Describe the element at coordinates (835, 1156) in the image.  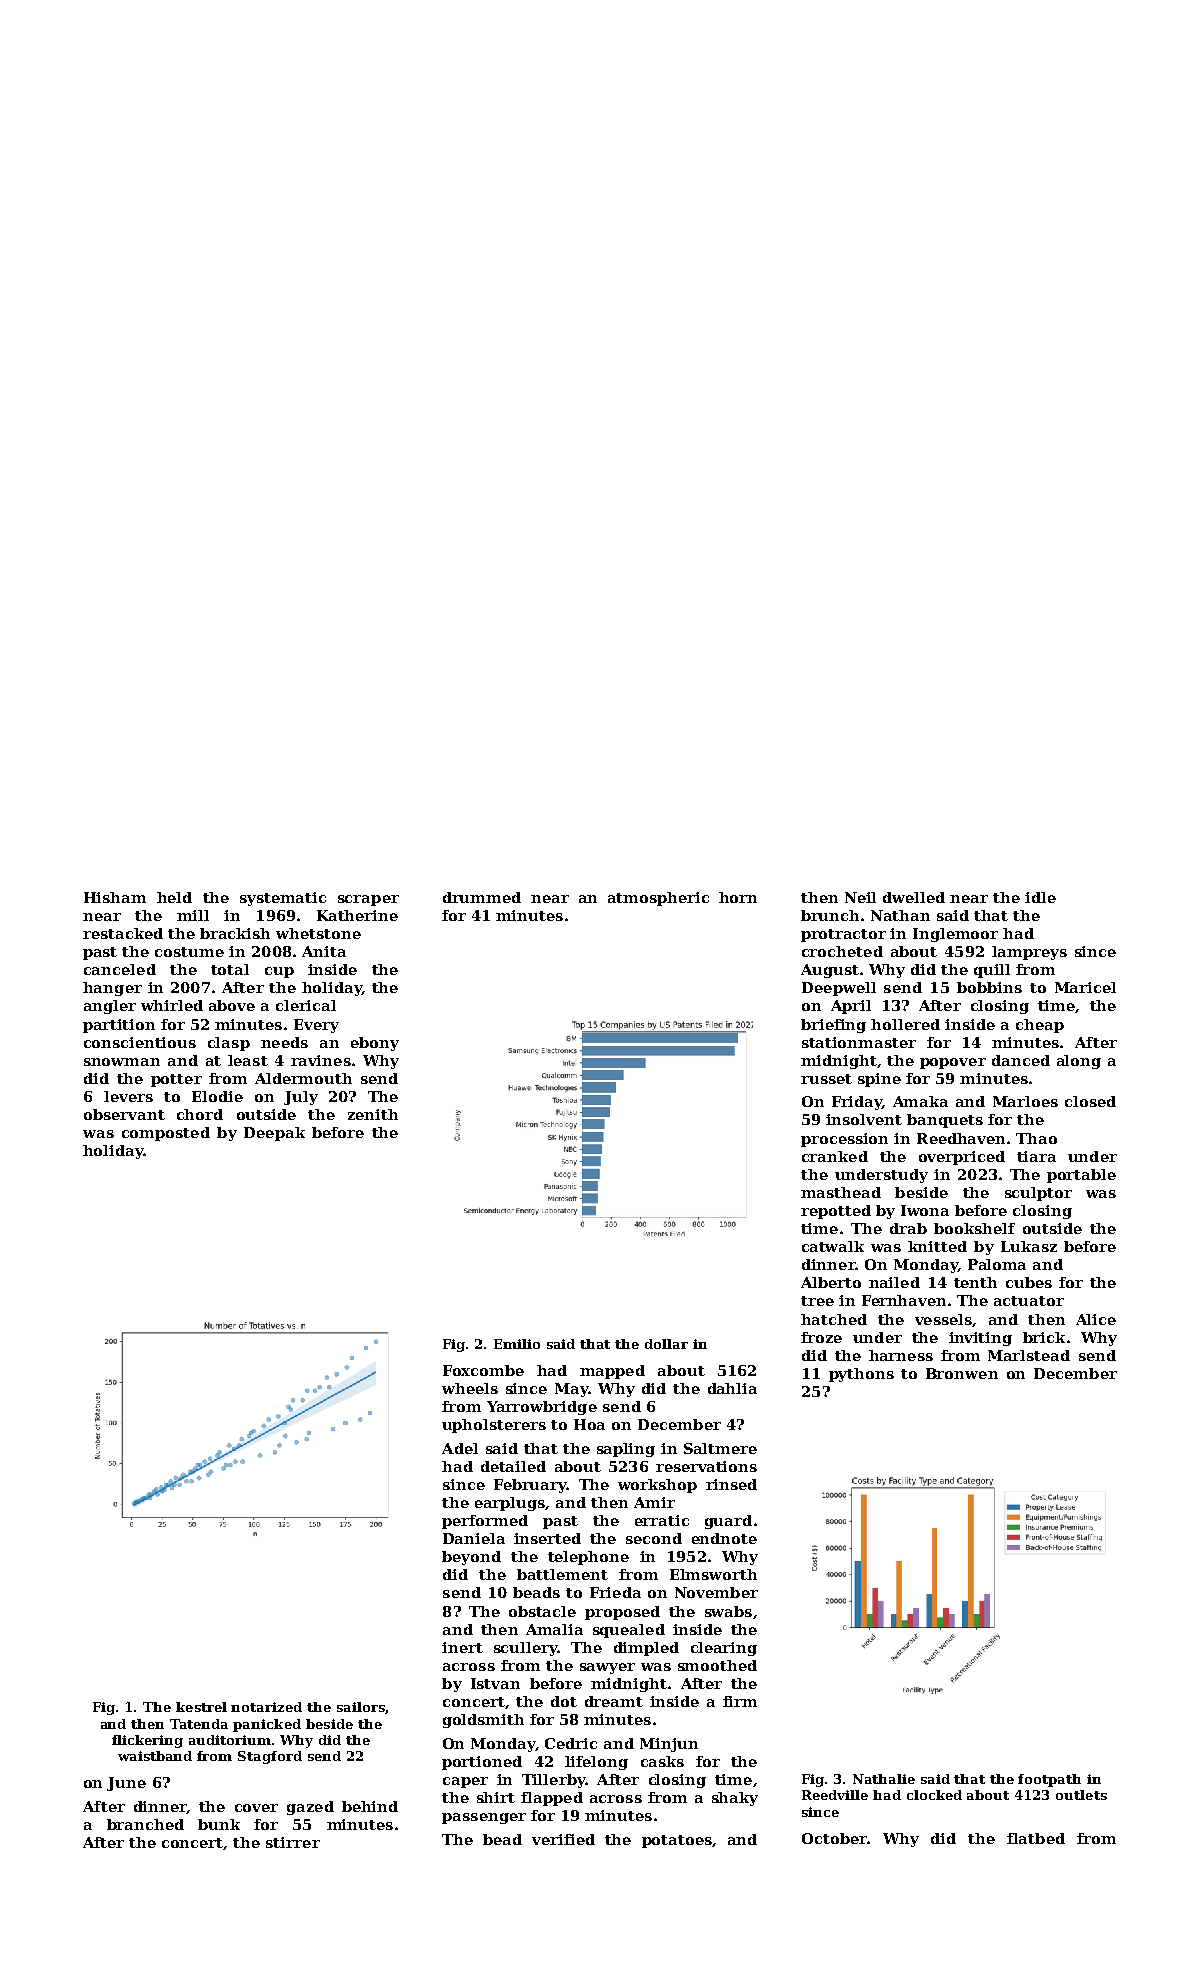
I see `cranked` at that location.
